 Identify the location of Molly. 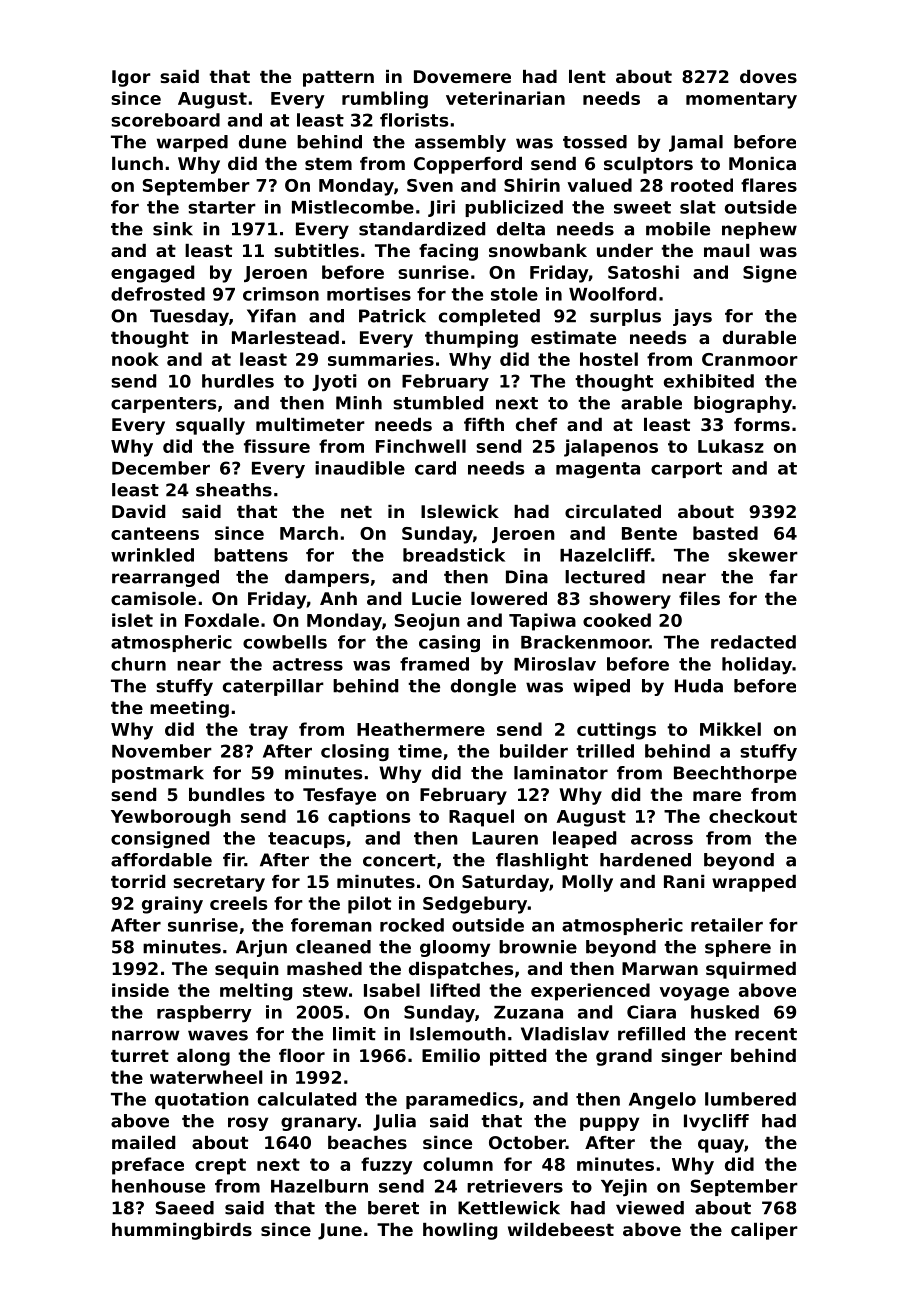
(587, 883).
